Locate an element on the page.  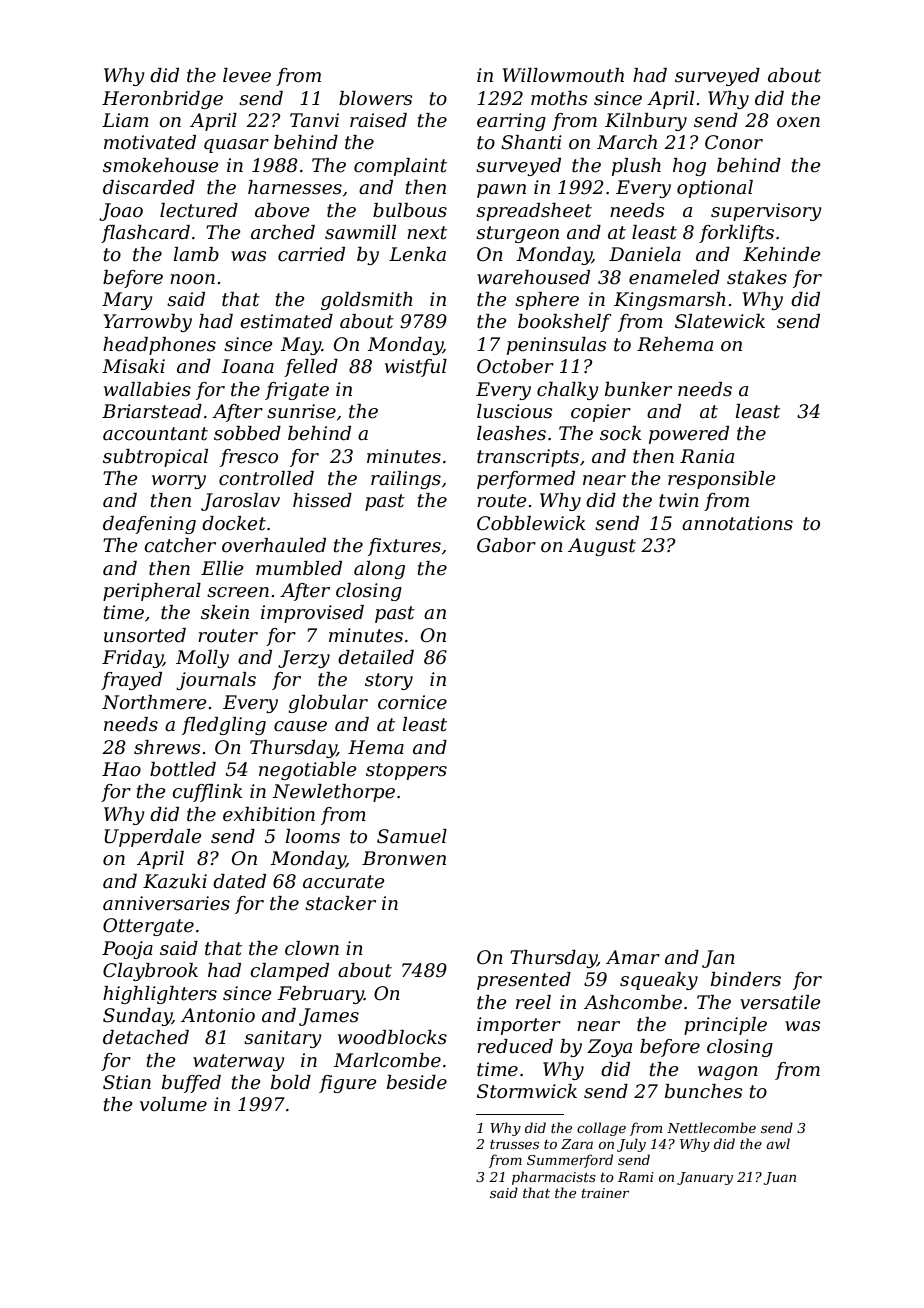
blowers is located at coordinates (375, 98).
